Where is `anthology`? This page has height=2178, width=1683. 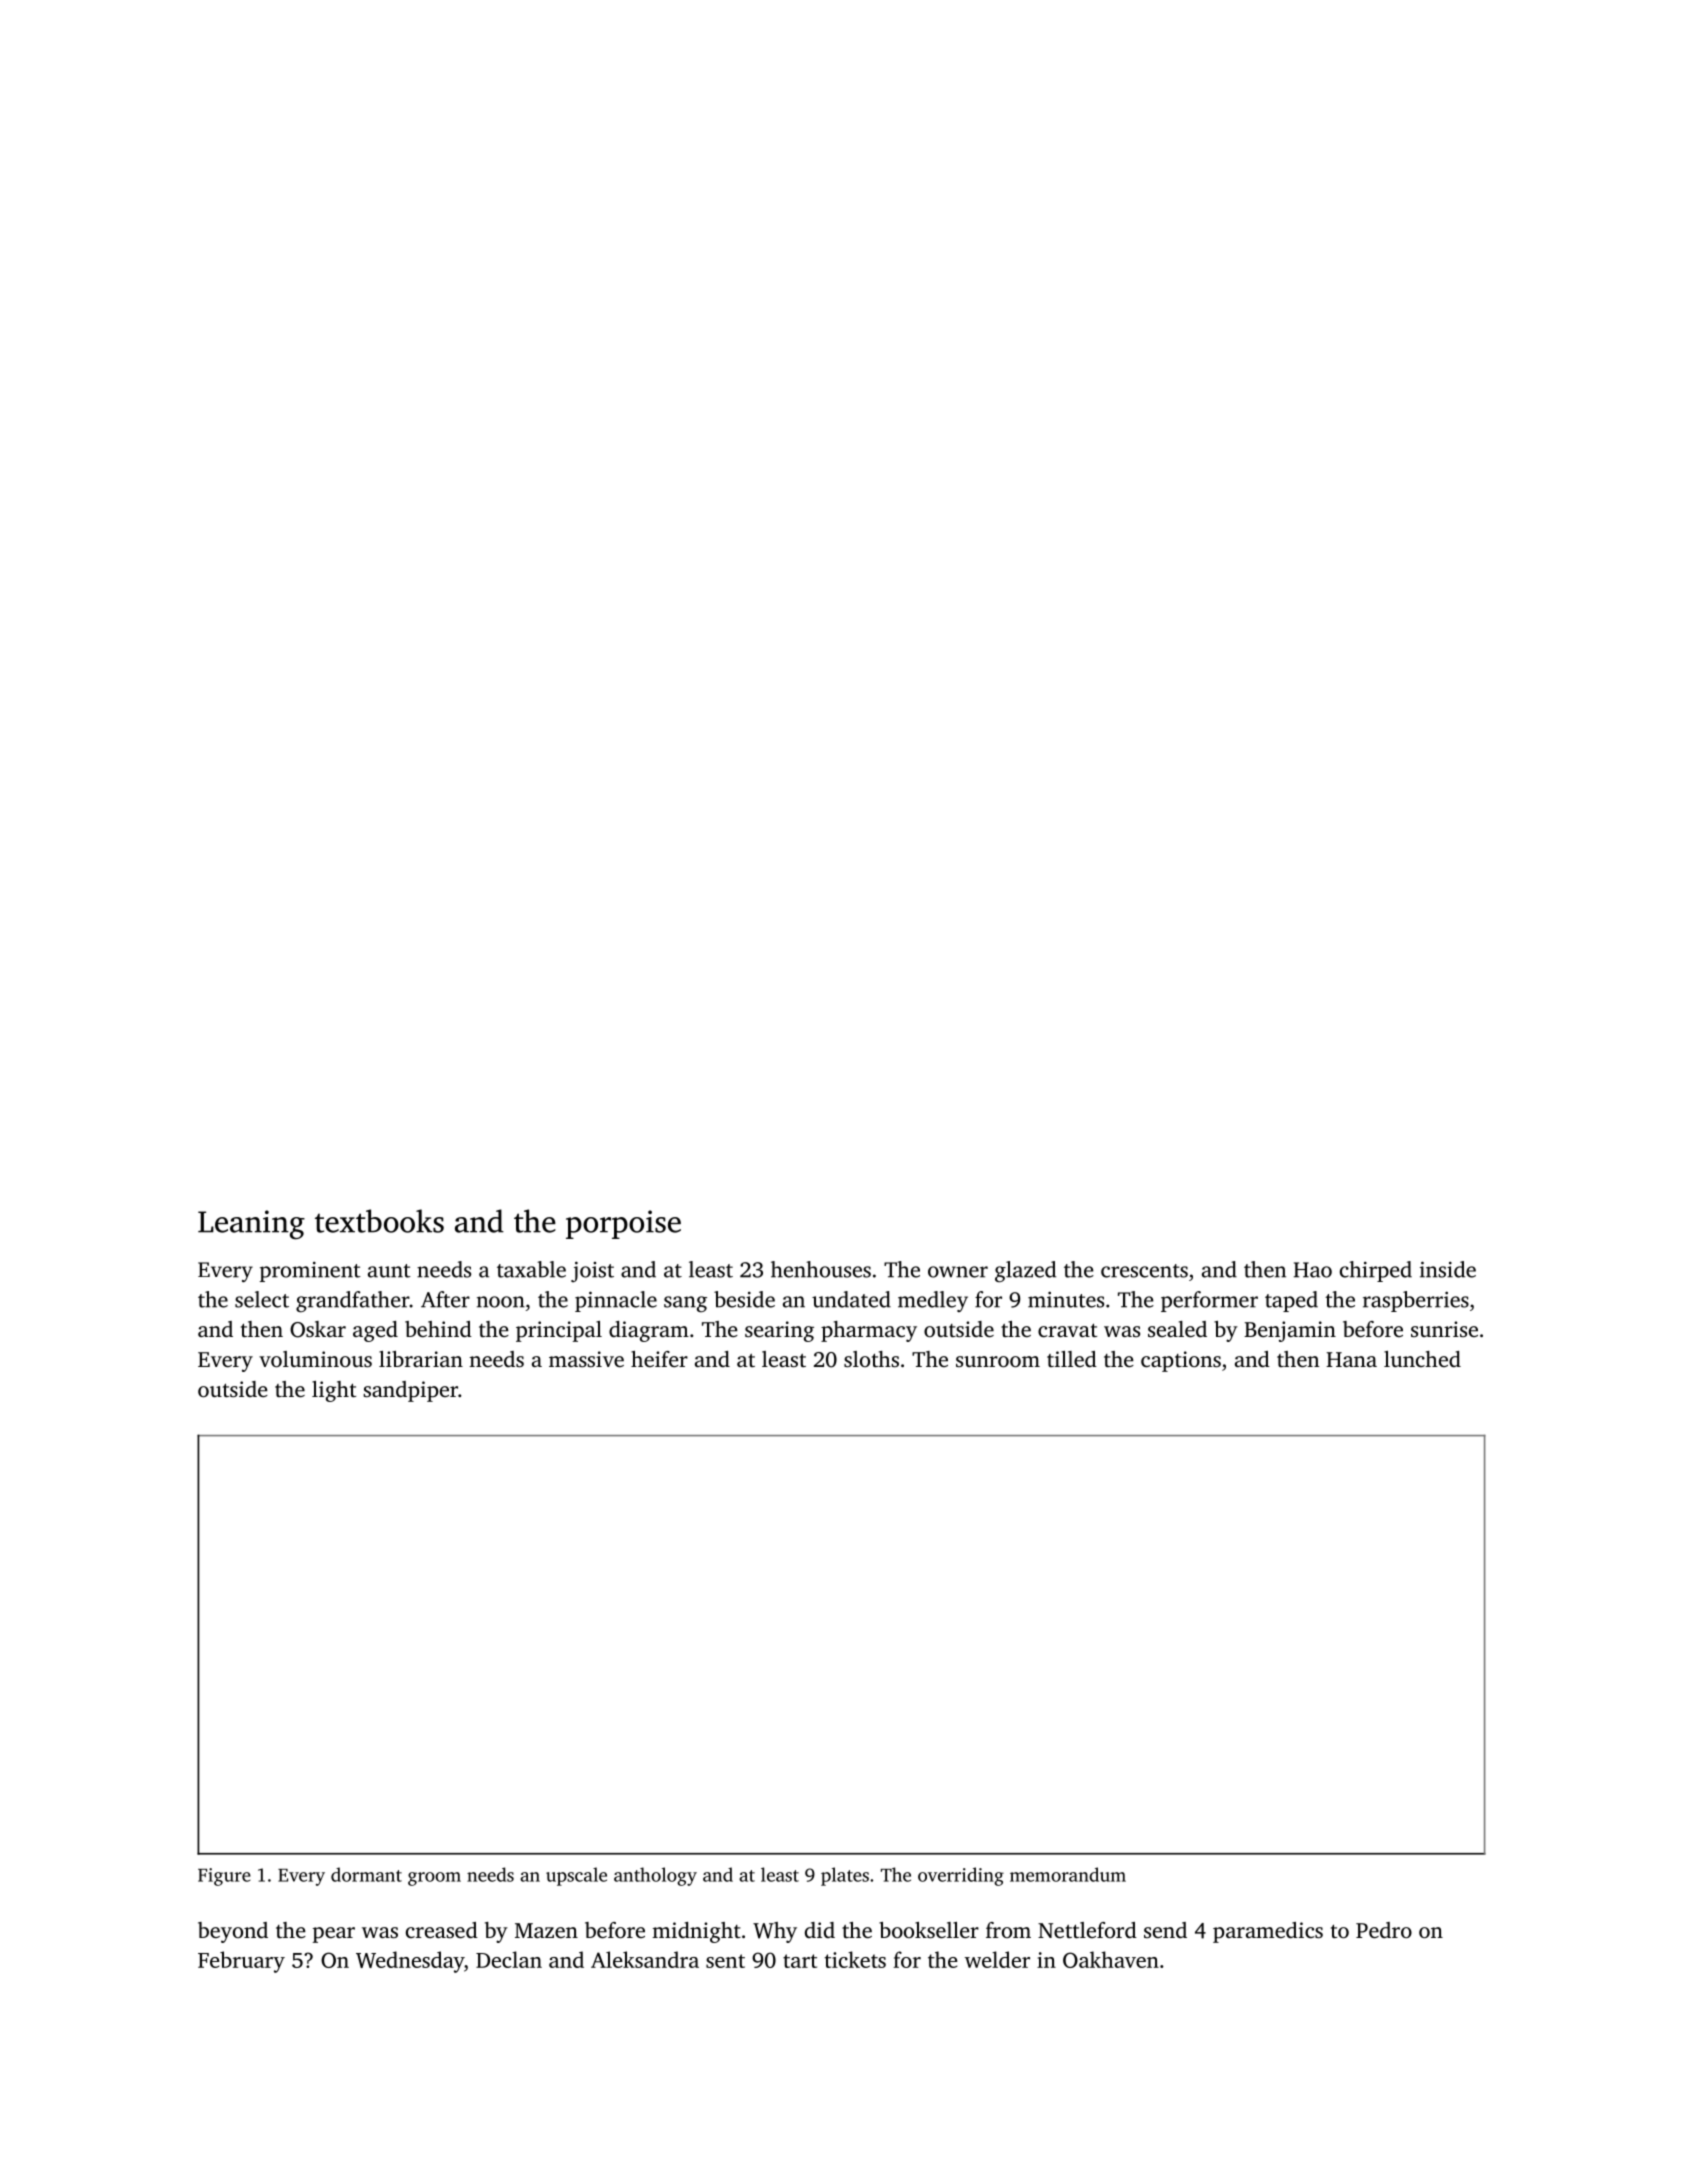
anthology is located at coordinates (655, 1876).
